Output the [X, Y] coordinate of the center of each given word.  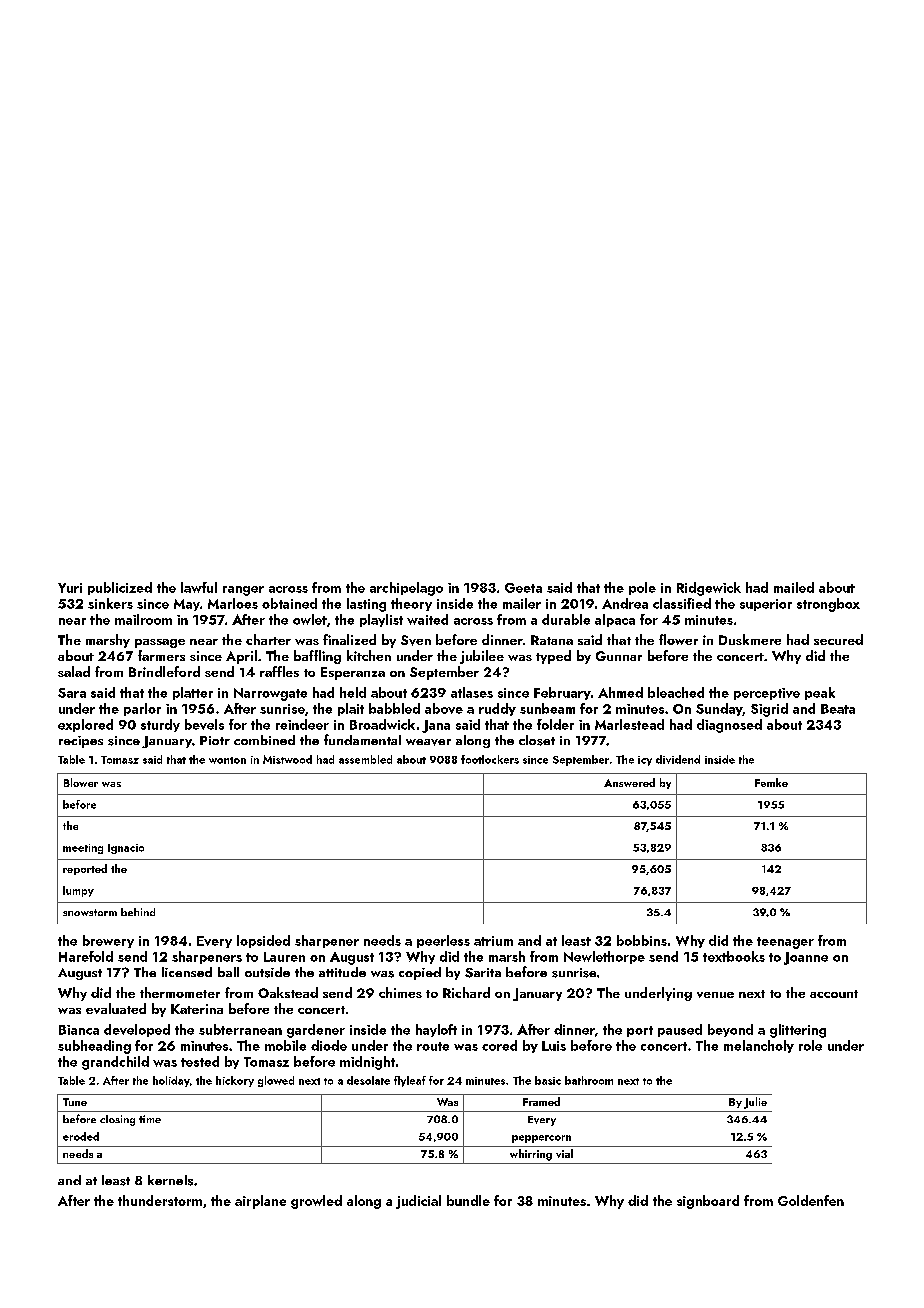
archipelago [406, 589]
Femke [771, 782]
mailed [794, 587]
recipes [81, 742]
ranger [243, 591]
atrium [493, 941]
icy [645, 761]
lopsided [263, 941]
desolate [368, 1080]
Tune [75, 1102]
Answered [629, 782]
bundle [468, 1200]
